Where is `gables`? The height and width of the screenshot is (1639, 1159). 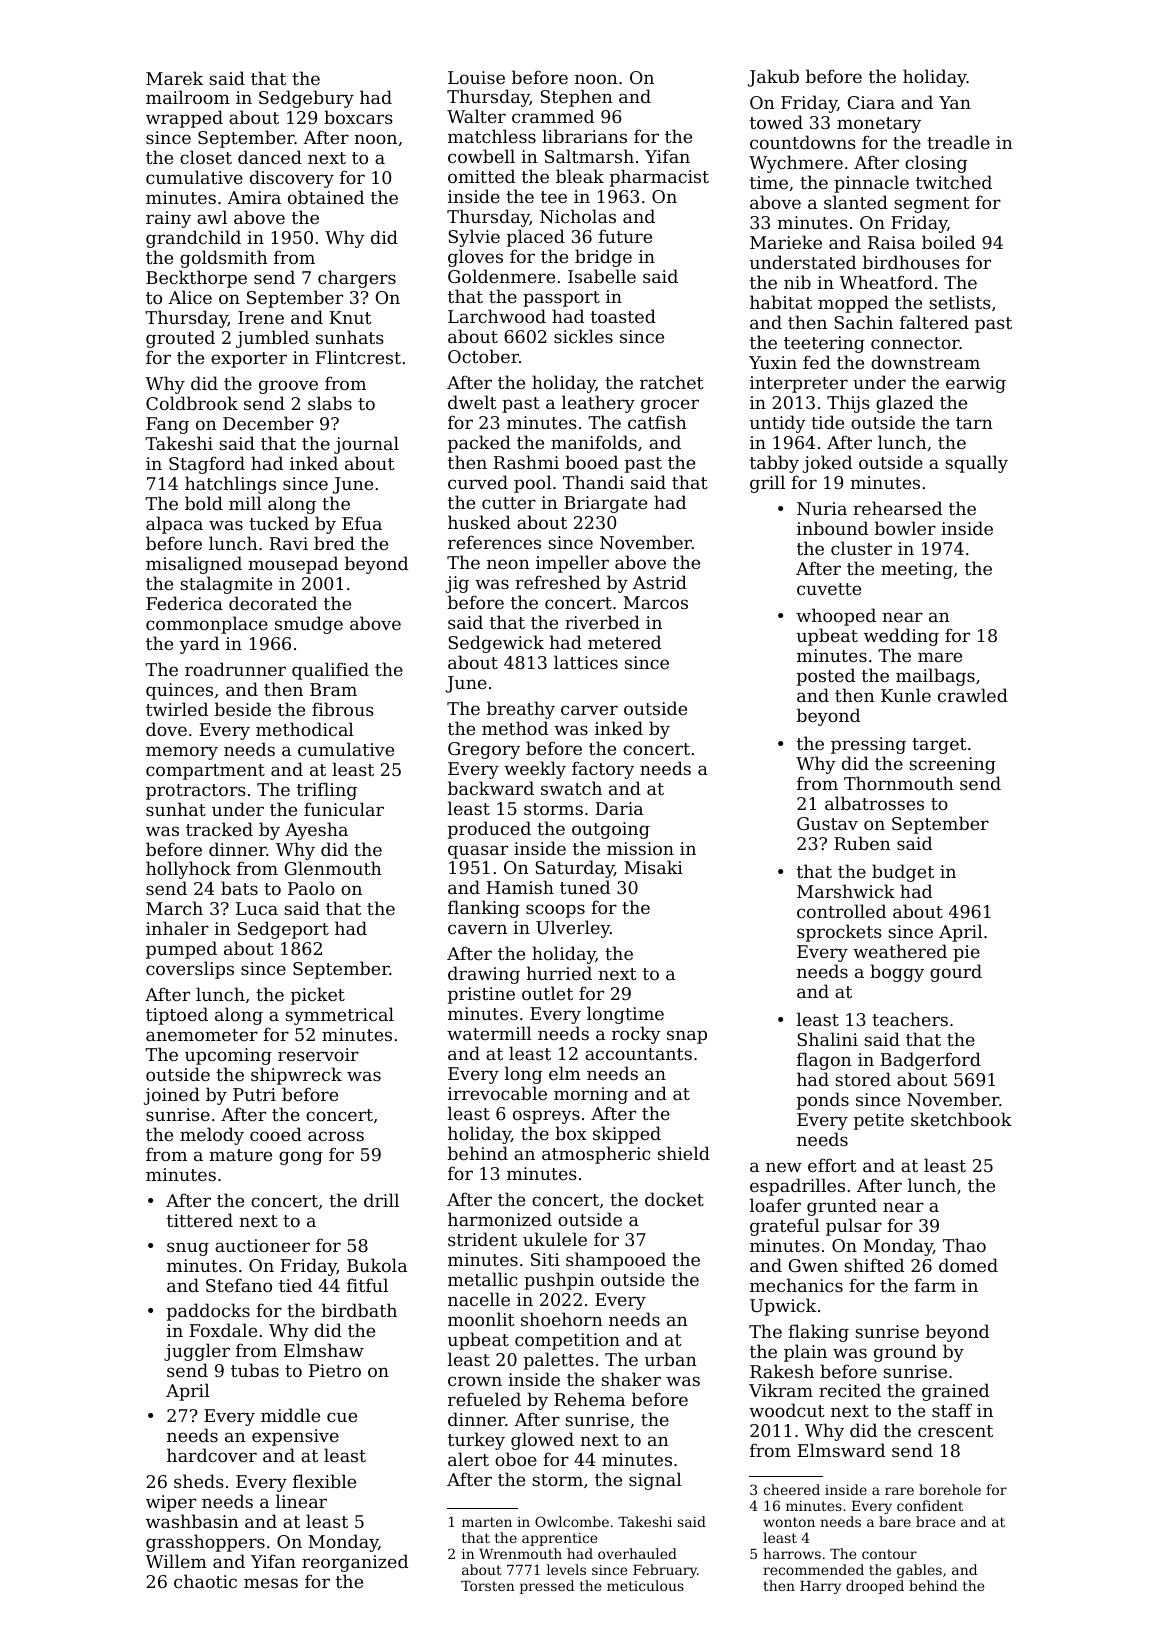 gables is located at coordinates (919, 1571).
